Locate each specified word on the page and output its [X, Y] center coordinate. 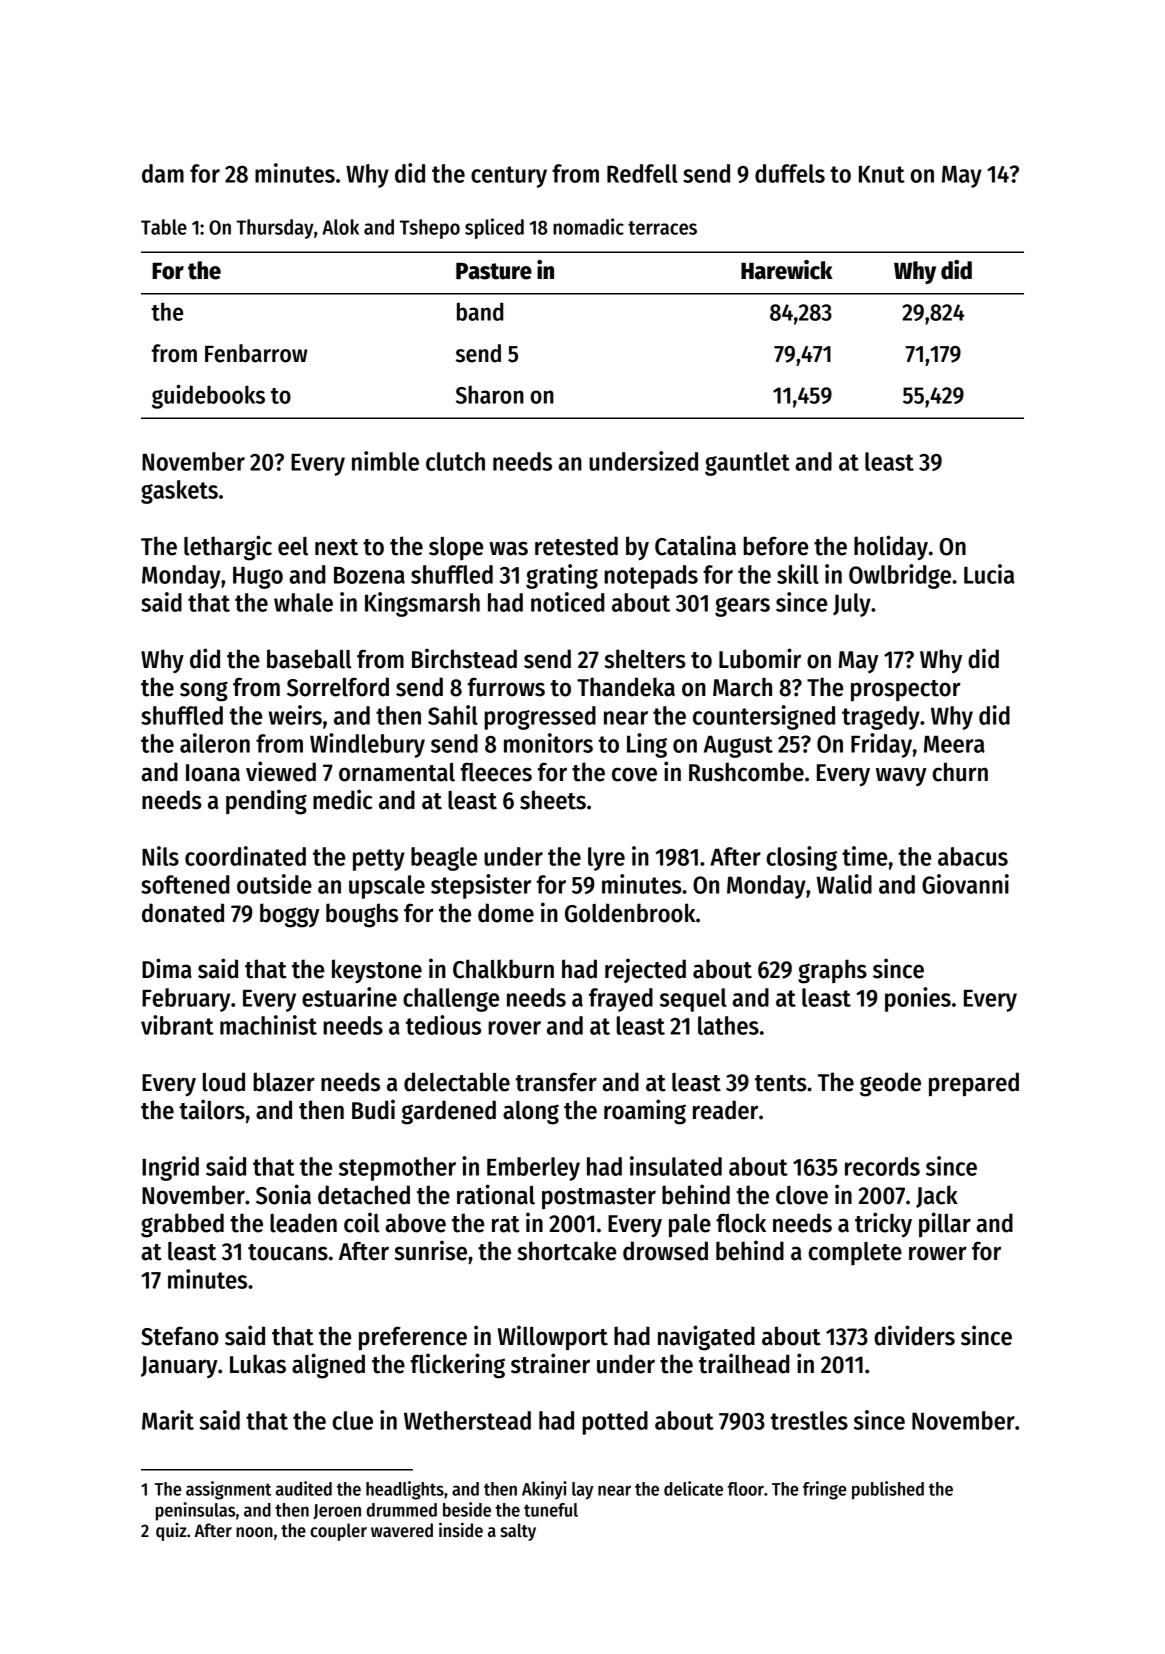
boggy [290, 915]
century [509, 177]
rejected [645, 970]
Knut [882, 174]
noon [254, 1532]
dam [163, 173]
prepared [974, 1084]
